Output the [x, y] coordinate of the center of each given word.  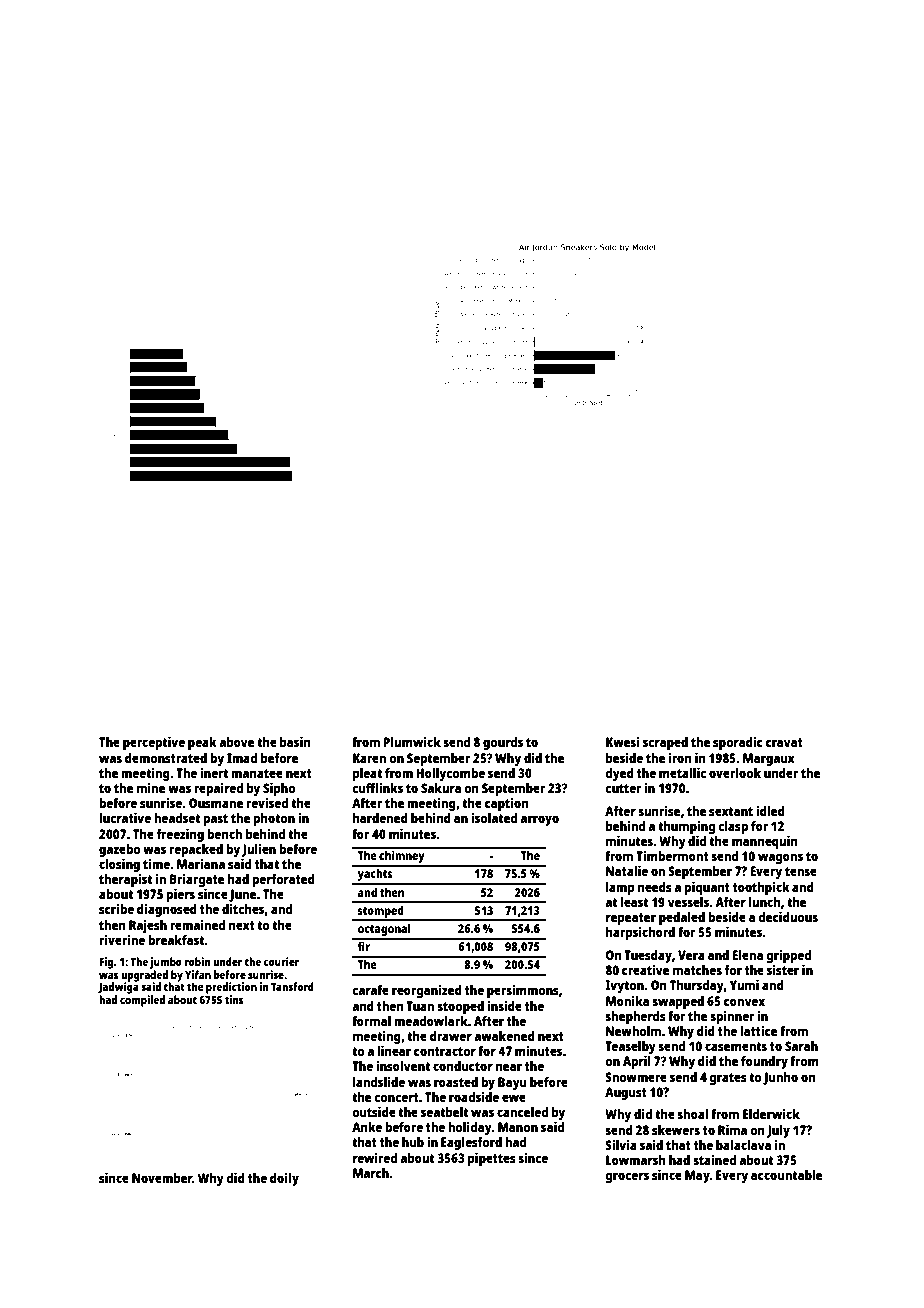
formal [371, 1021]
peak [202, 743]
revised [267, 803]
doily [284, 1179]
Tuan [420, 1006]
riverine [122, 939]
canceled [522, 1112]
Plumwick [412, 741]
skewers [676, 1130]
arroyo [539, 820]
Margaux [769, 759]
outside [374, 1111]
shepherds [635, 1017]
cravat [784, 742]
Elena [747, 955]
